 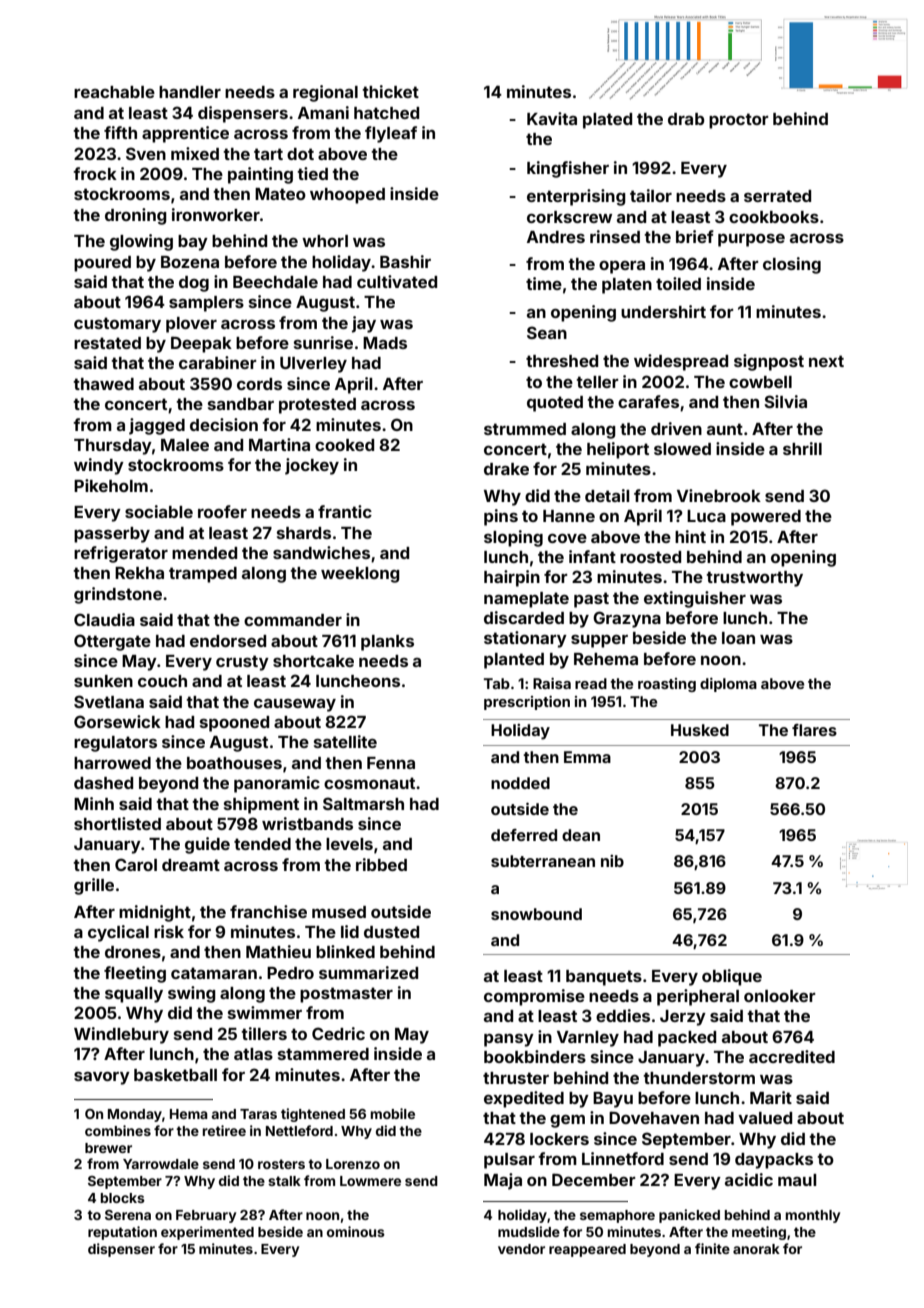 What do you see at coordinates (112, 763) in the document?
I see `harrowed` at bounding box center [112, 763].
